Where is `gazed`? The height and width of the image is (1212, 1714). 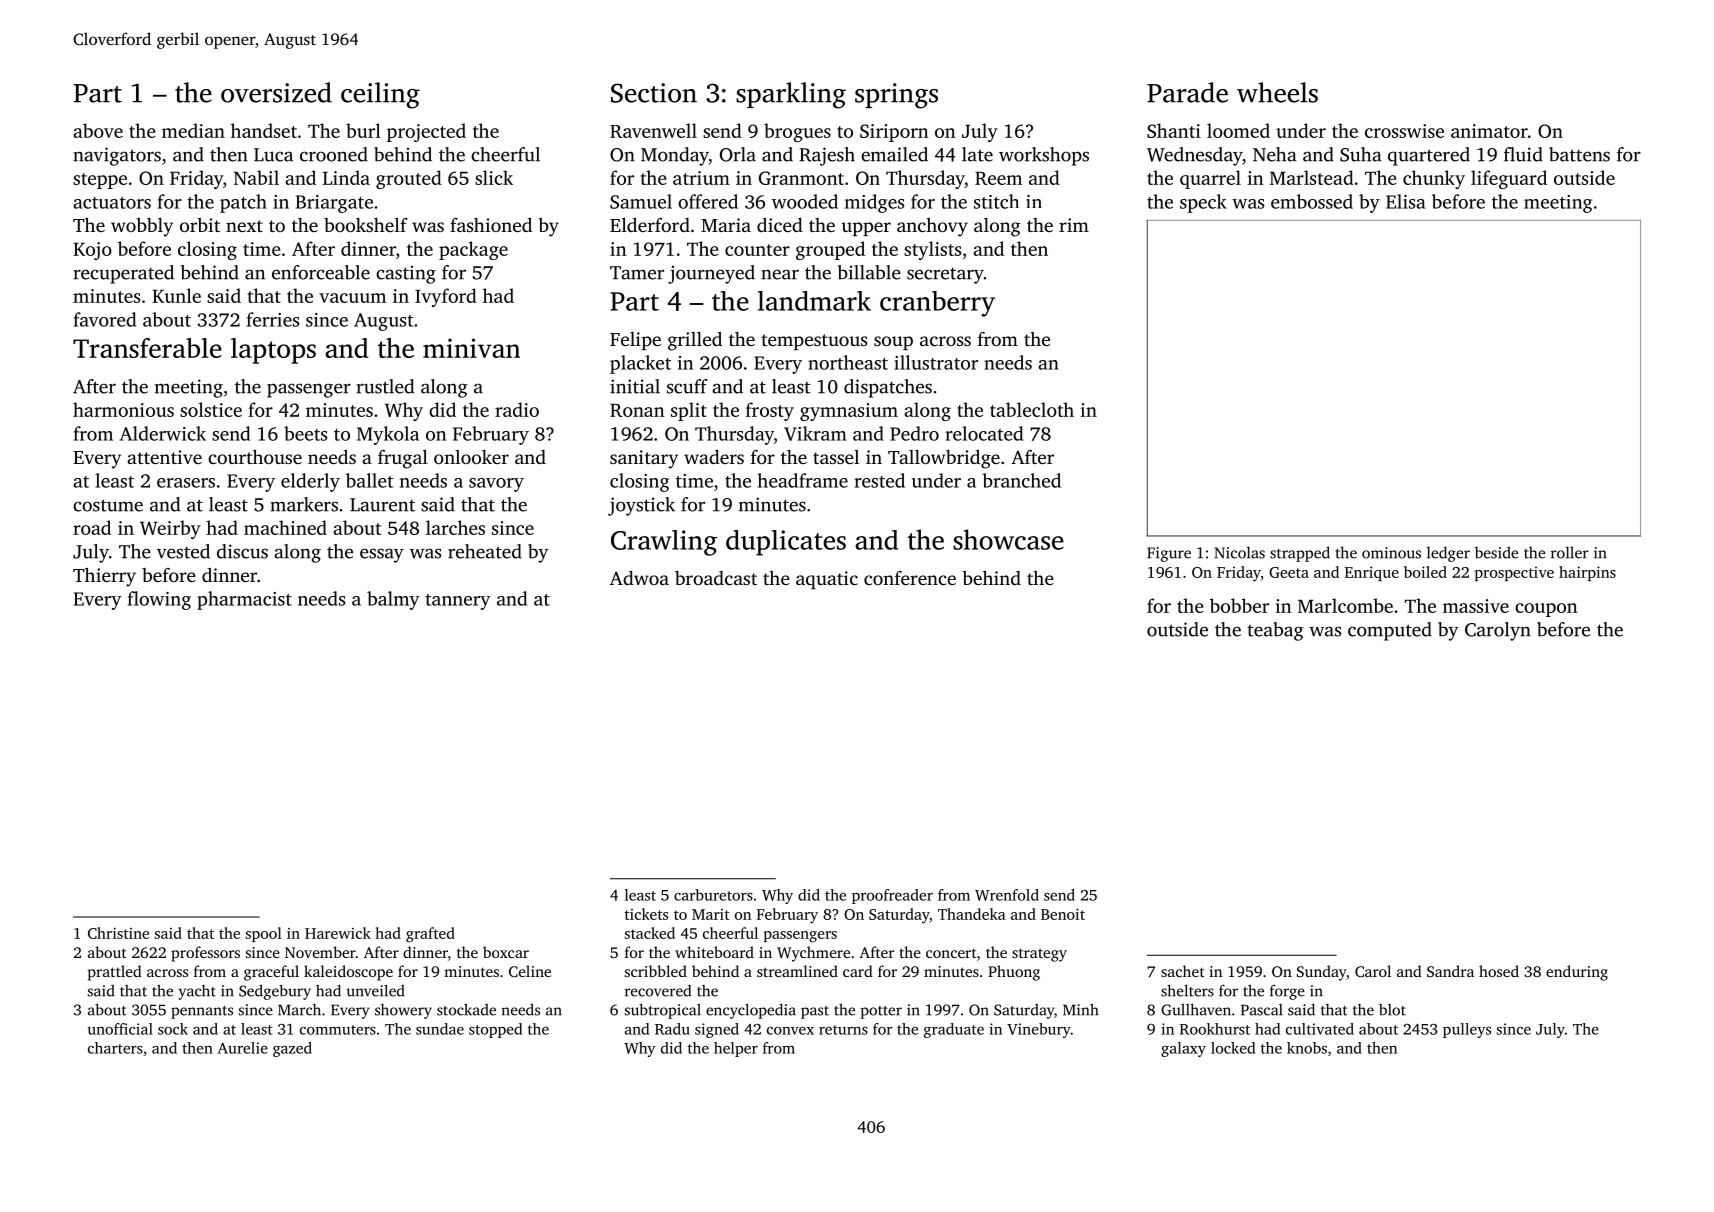
gazed is located at coordinates (292, 1049).
